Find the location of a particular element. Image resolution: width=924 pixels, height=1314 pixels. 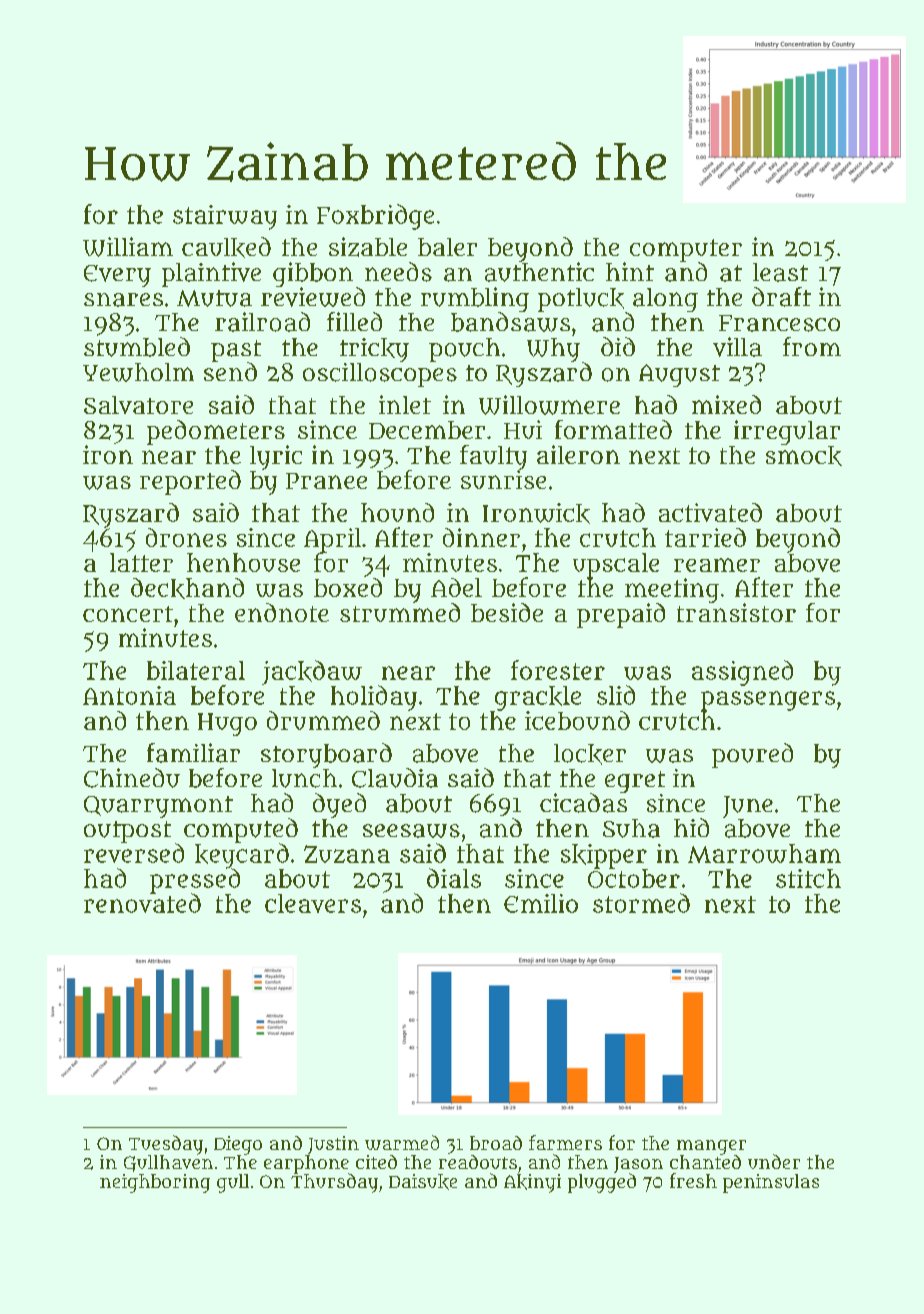

Antonia is located at coordinates (129, 695).
